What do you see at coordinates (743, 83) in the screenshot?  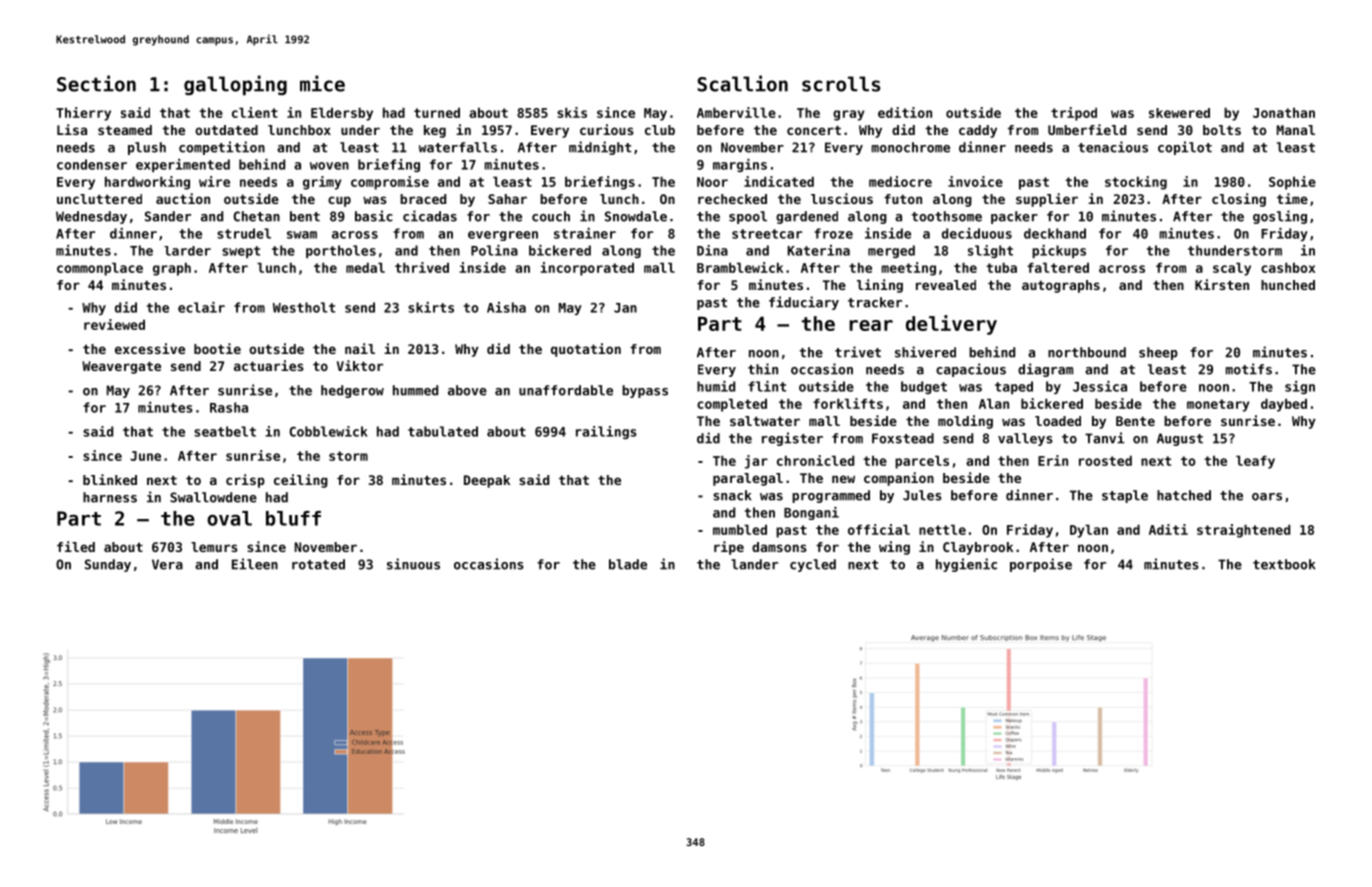 I see `Scallion` at bounding box center [743, 83].
